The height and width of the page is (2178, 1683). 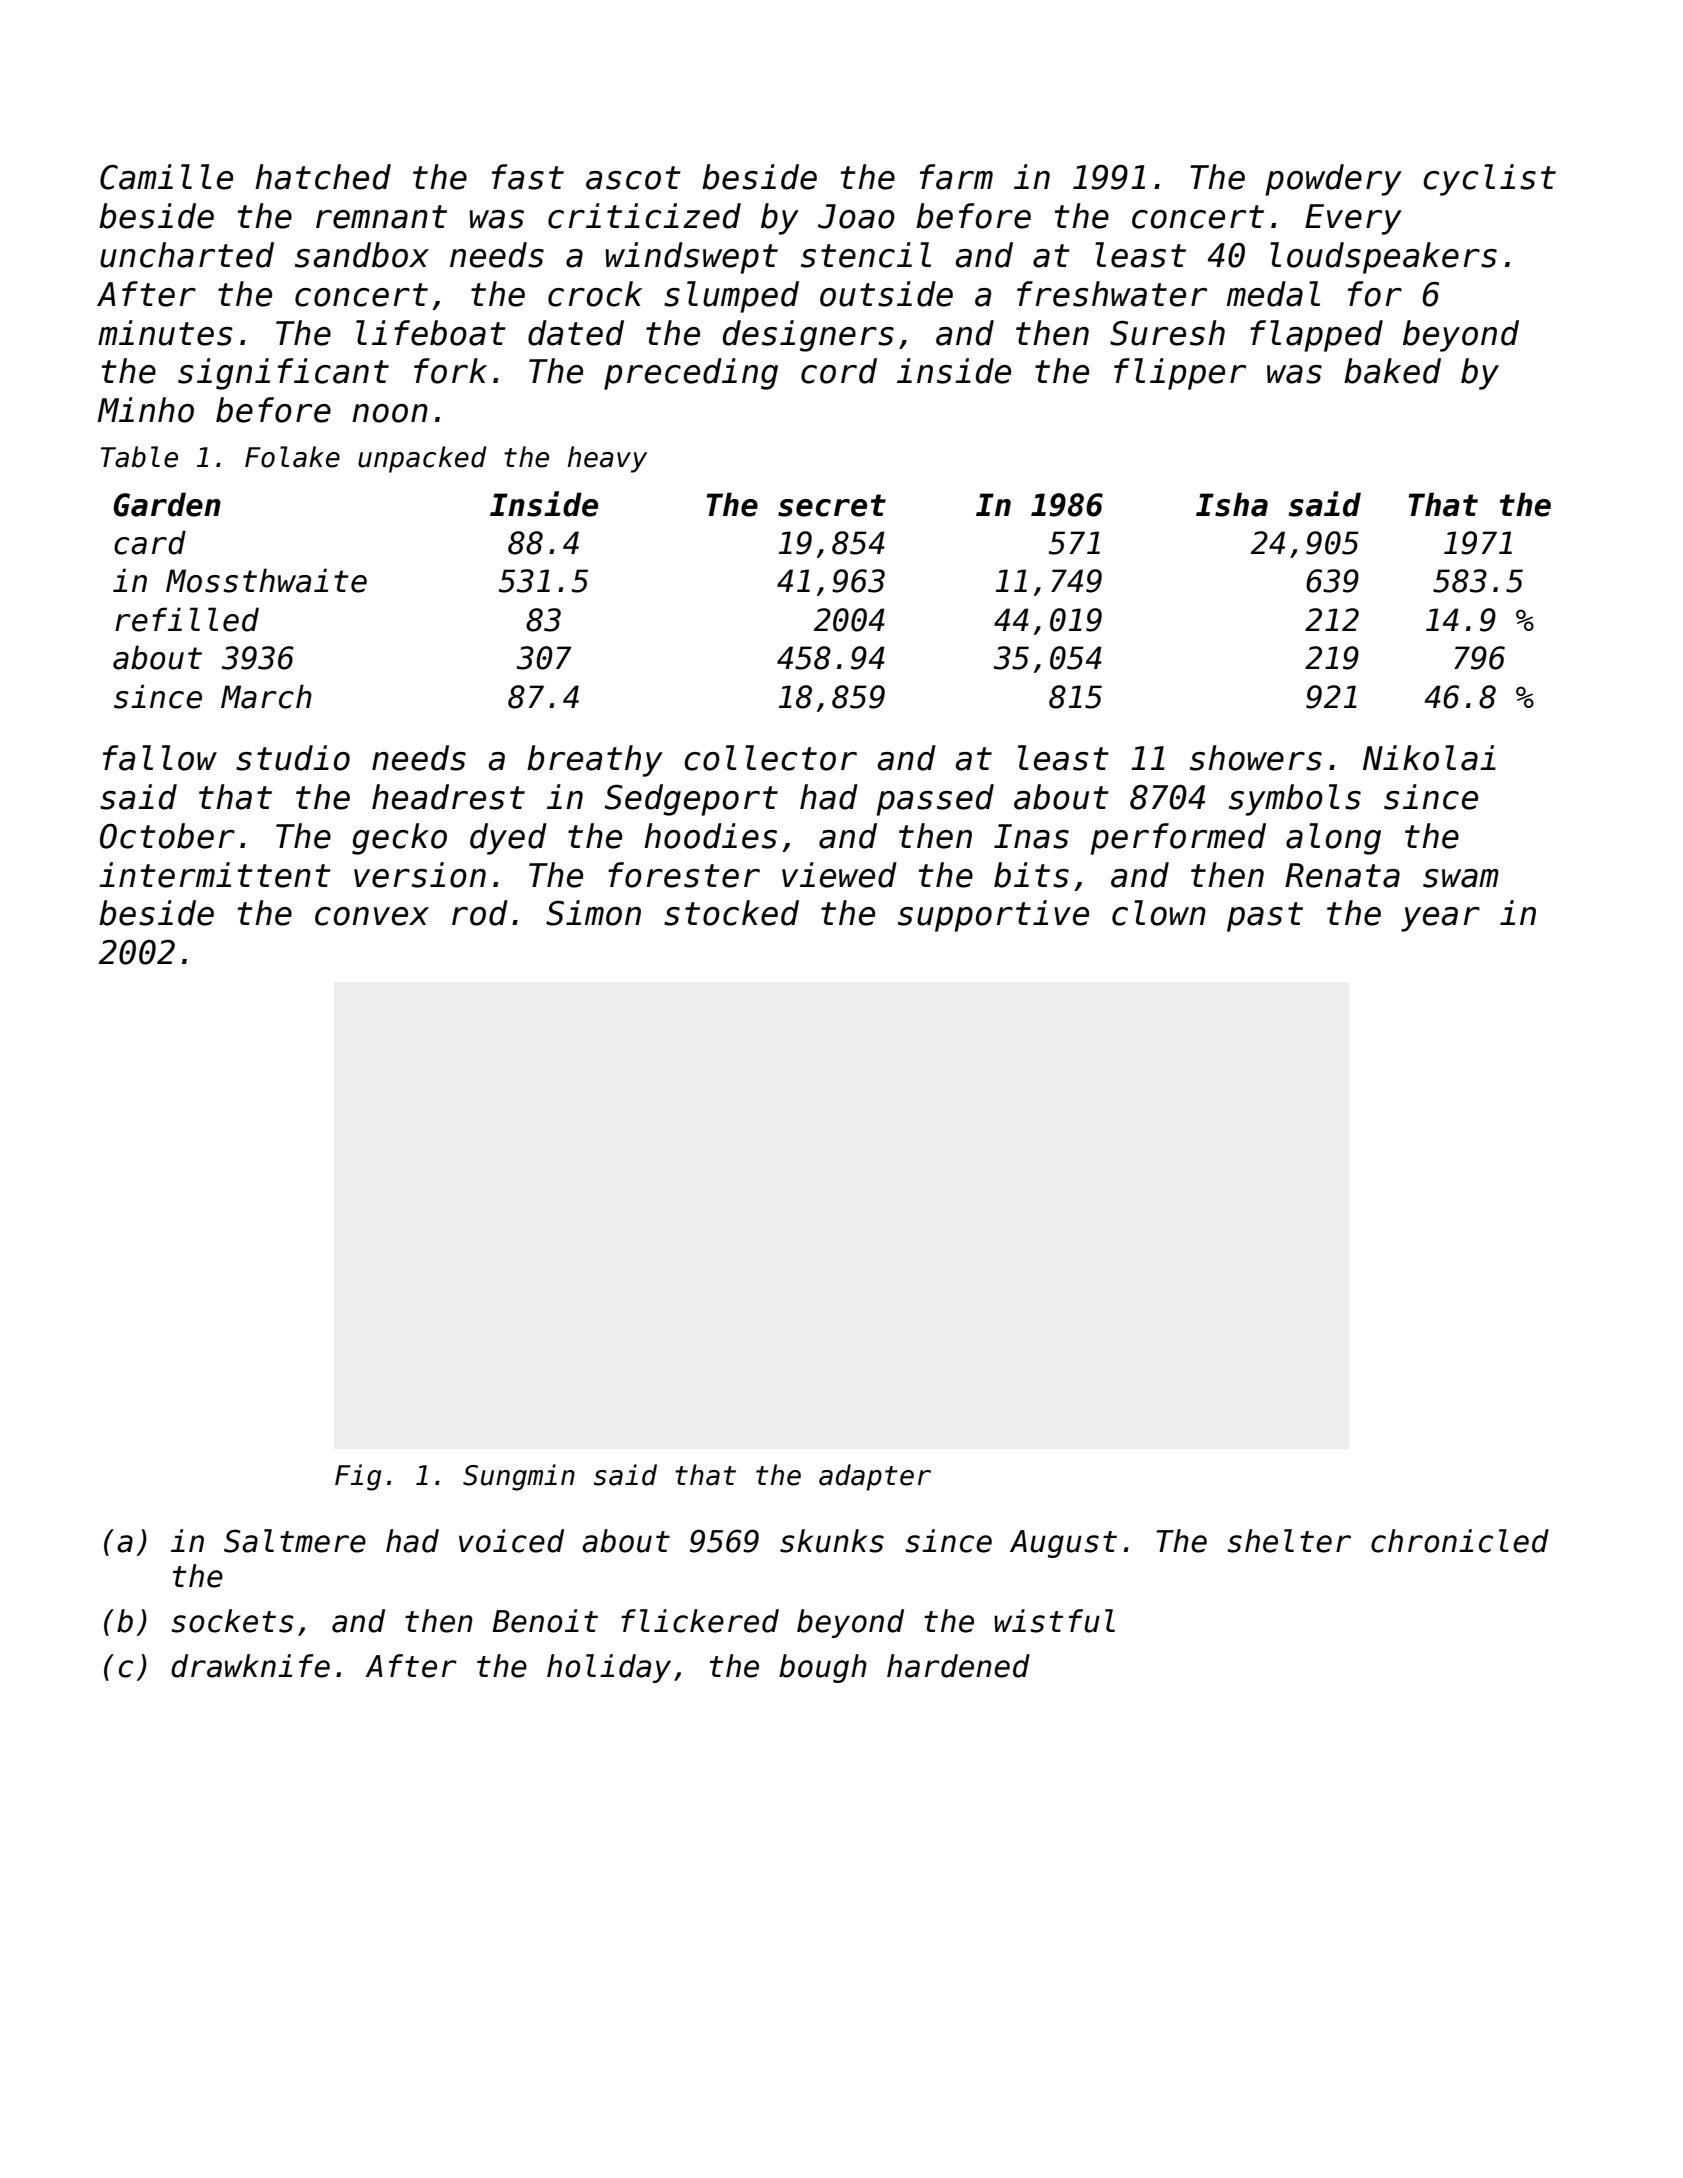 I want to click on version, so click(x=420, y=875).
